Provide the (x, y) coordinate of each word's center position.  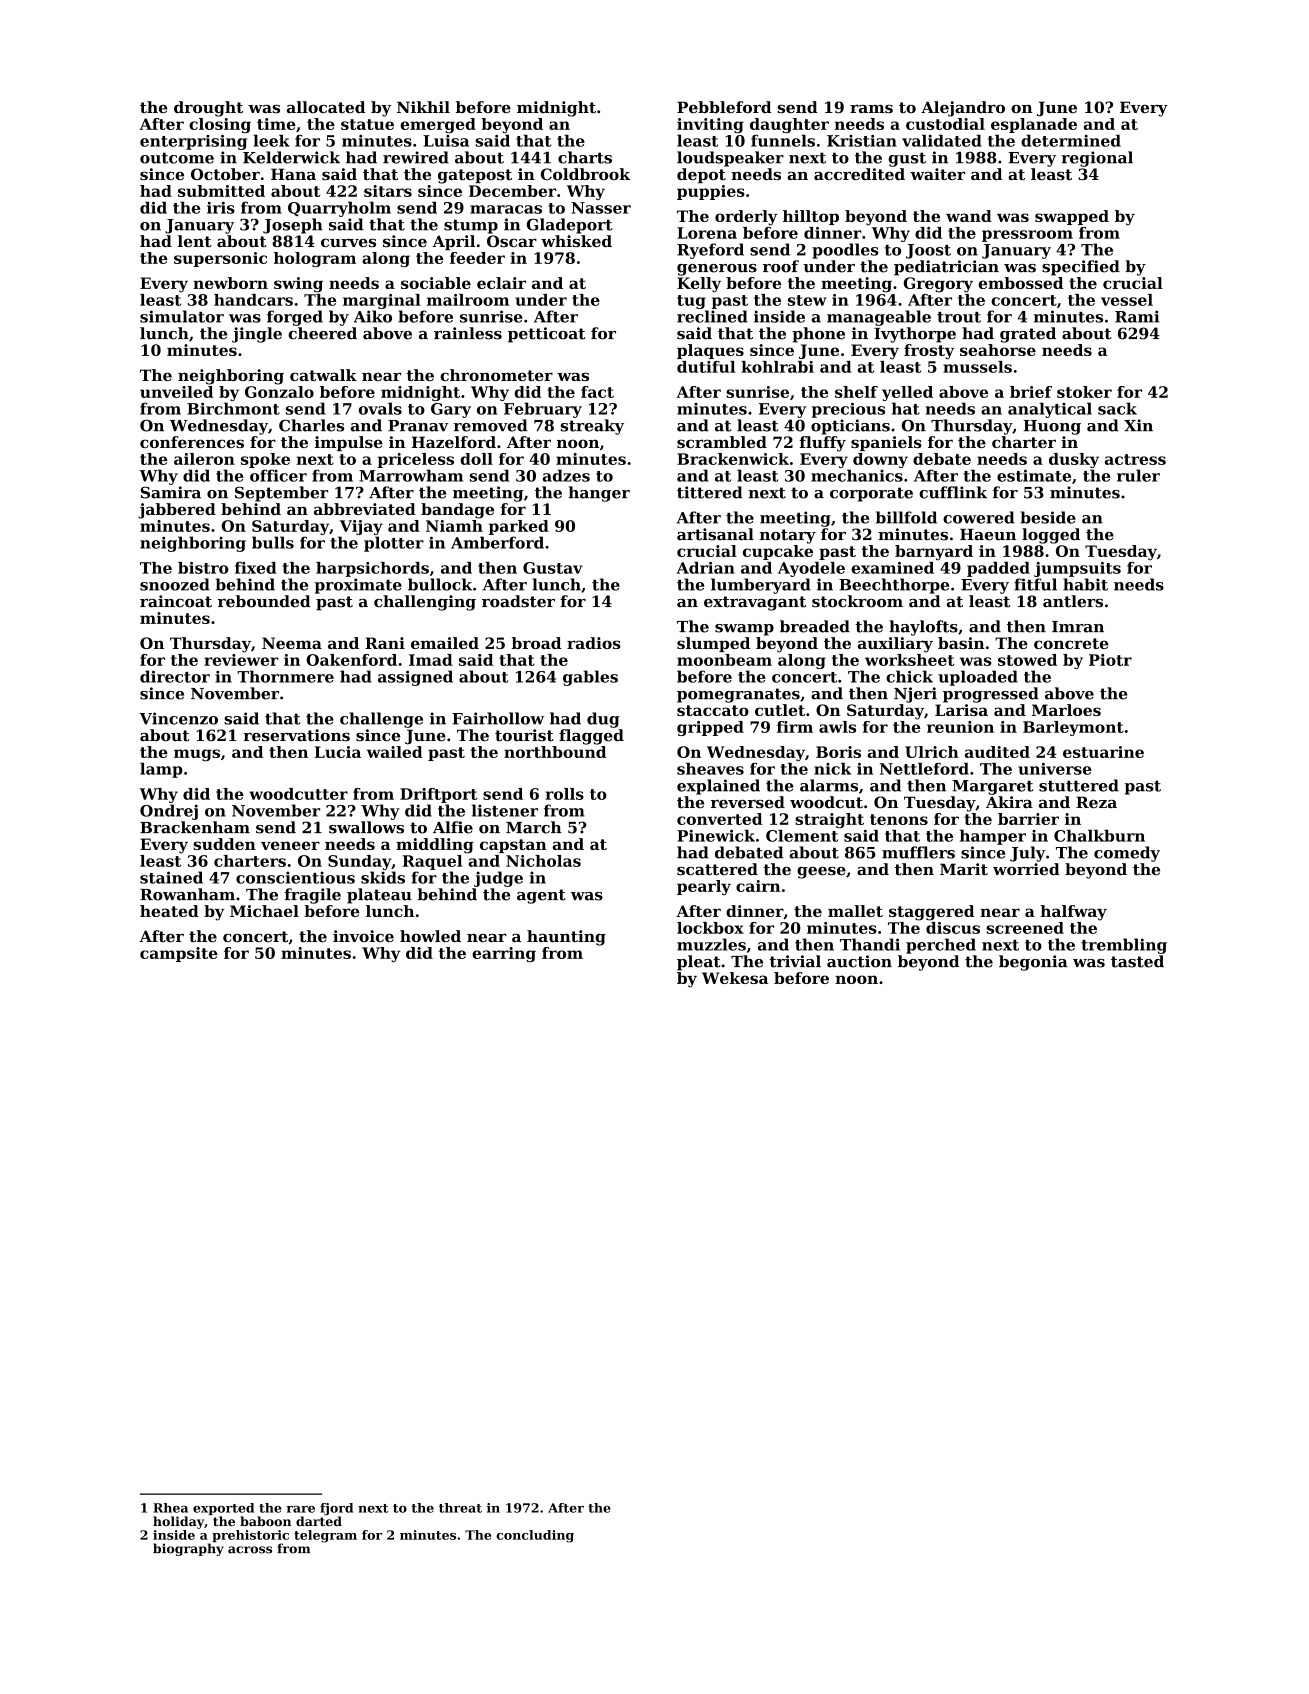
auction (859, 961)
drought (208, 109)
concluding (535, 1536)
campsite (179, 954)
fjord (336, 1509)
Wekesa (735, 978)
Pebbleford (724, 107)
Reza (1096, 802)
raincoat (176, 601)
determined (1071, 140)
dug (603, 720)
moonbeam (724, 660)
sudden (224, 844)
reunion (960, 727)
